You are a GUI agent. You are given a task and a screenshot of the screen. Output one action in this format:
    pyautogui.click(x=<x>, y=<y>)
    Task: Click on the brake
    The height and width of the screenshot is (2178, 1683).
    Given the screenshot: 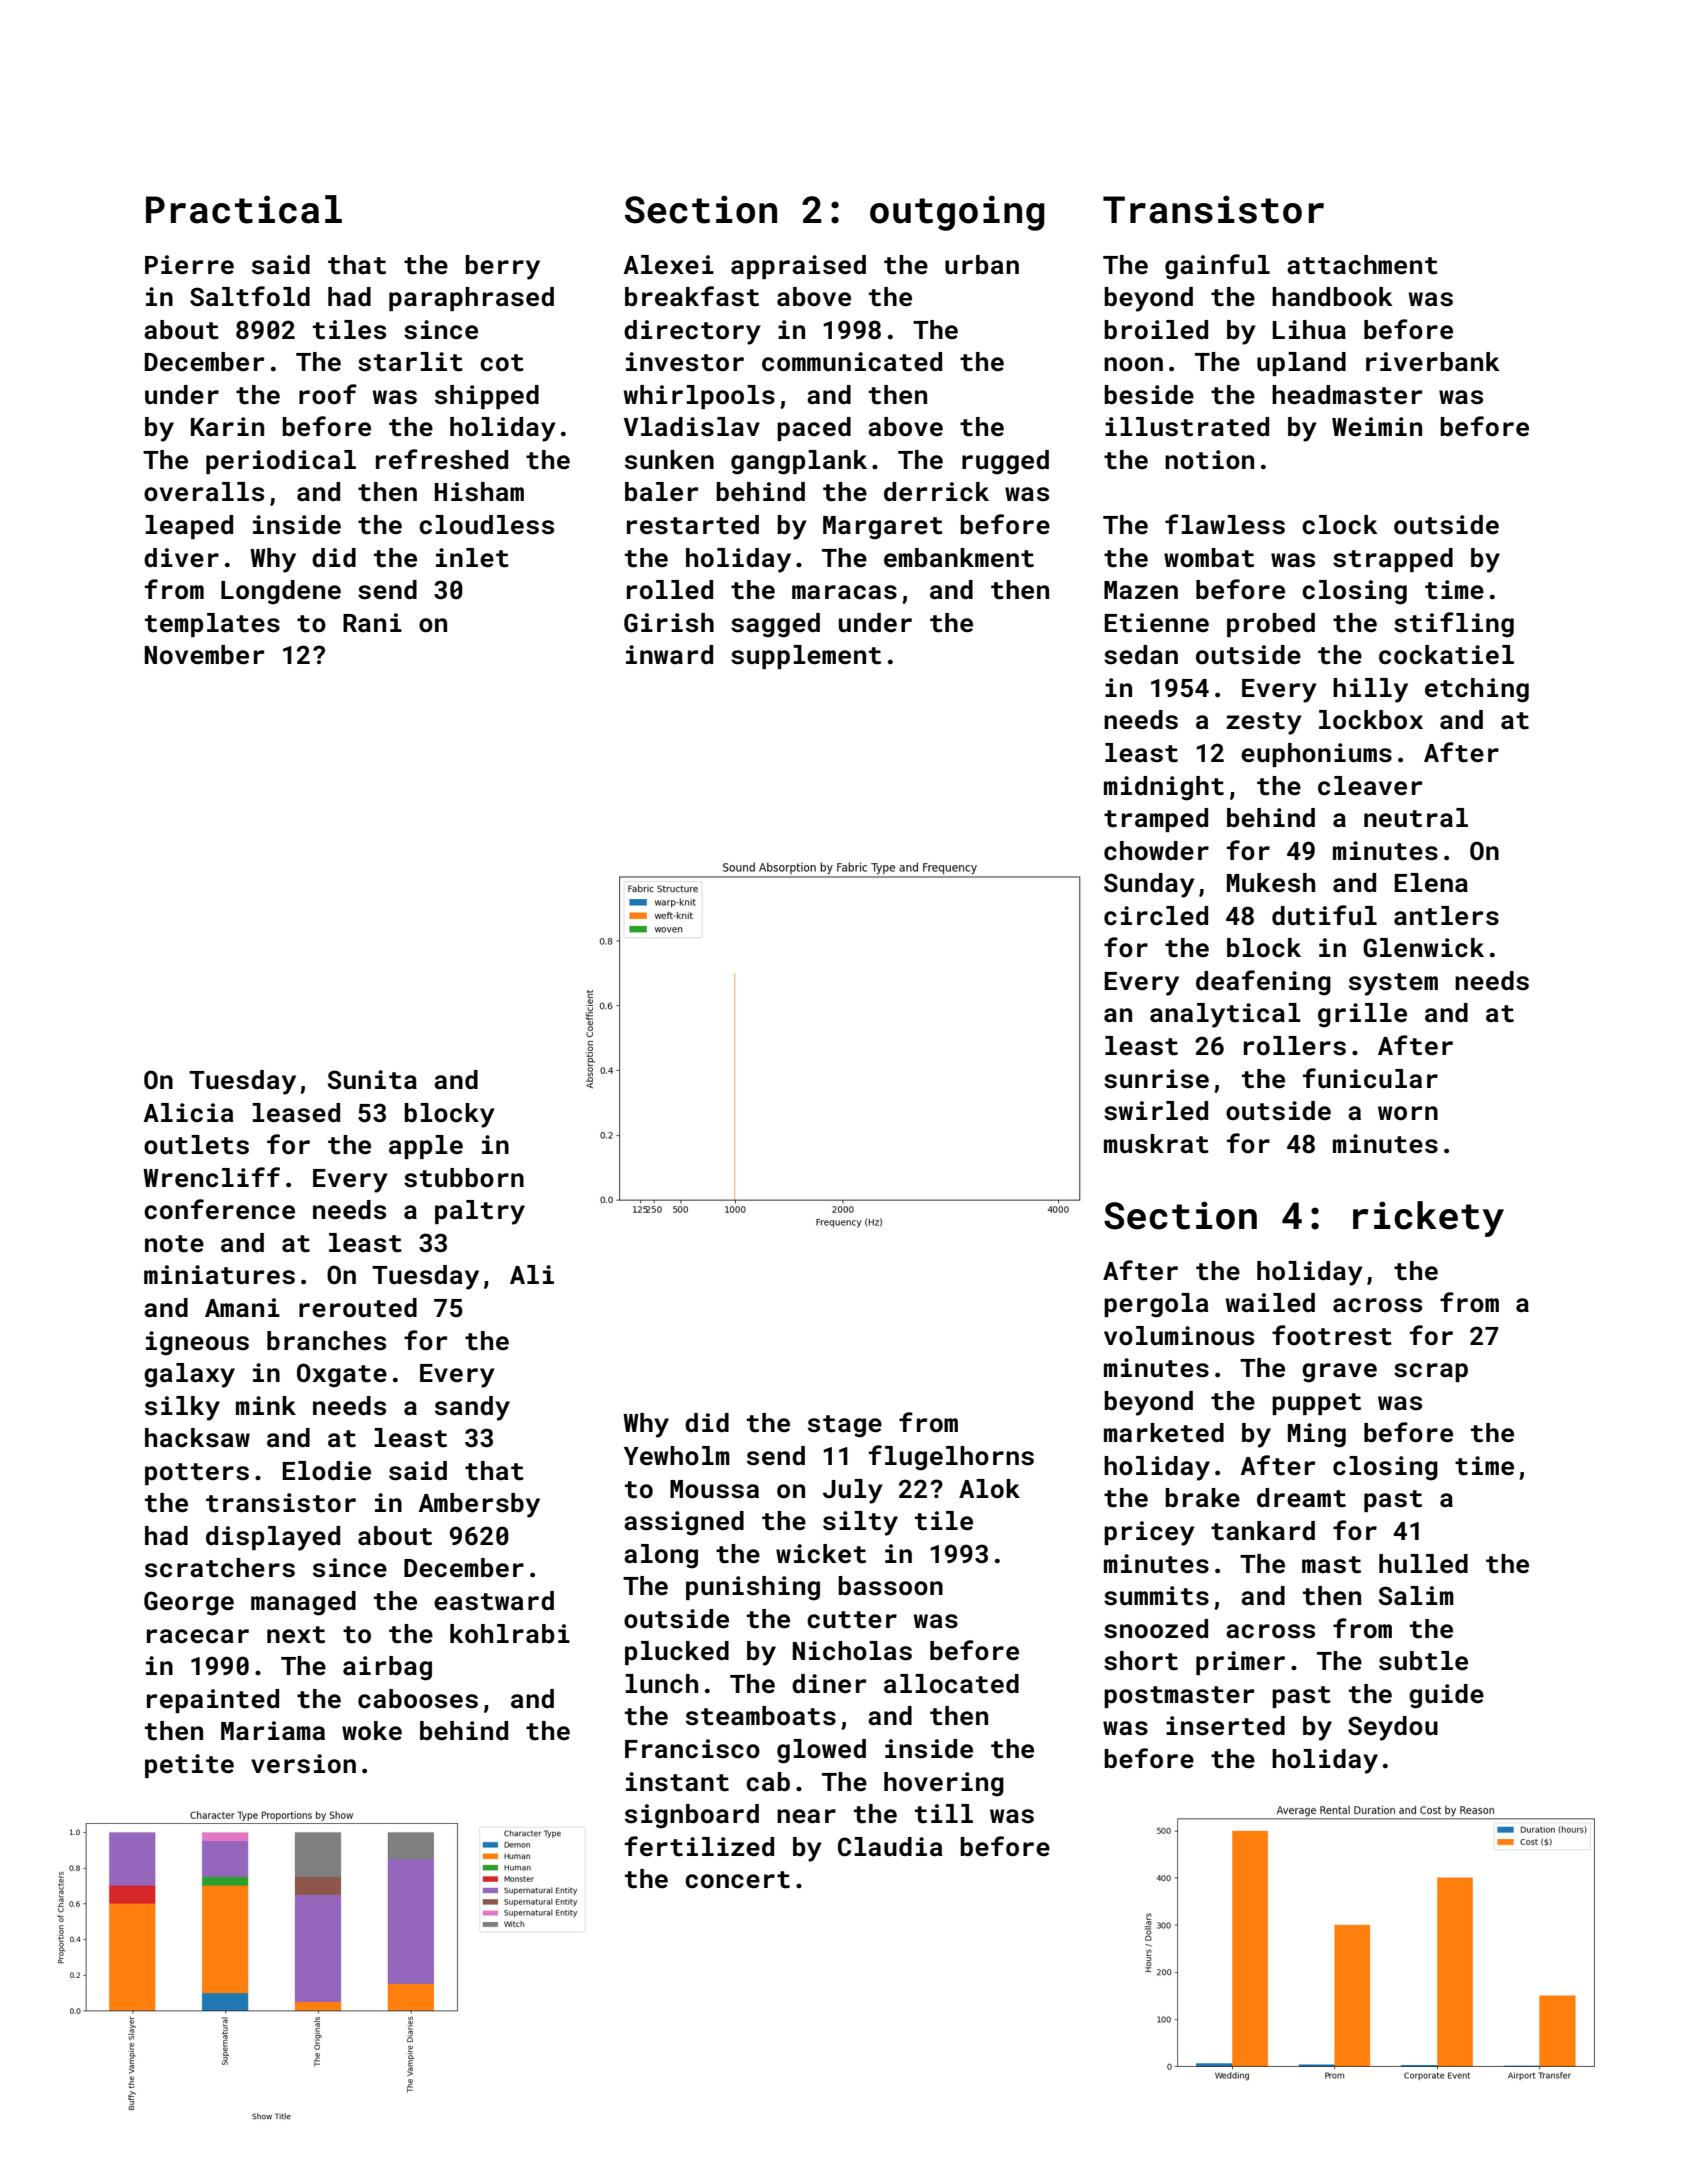 What is the action you would take?
    pyautogui.click(x=1202, y=1498)
